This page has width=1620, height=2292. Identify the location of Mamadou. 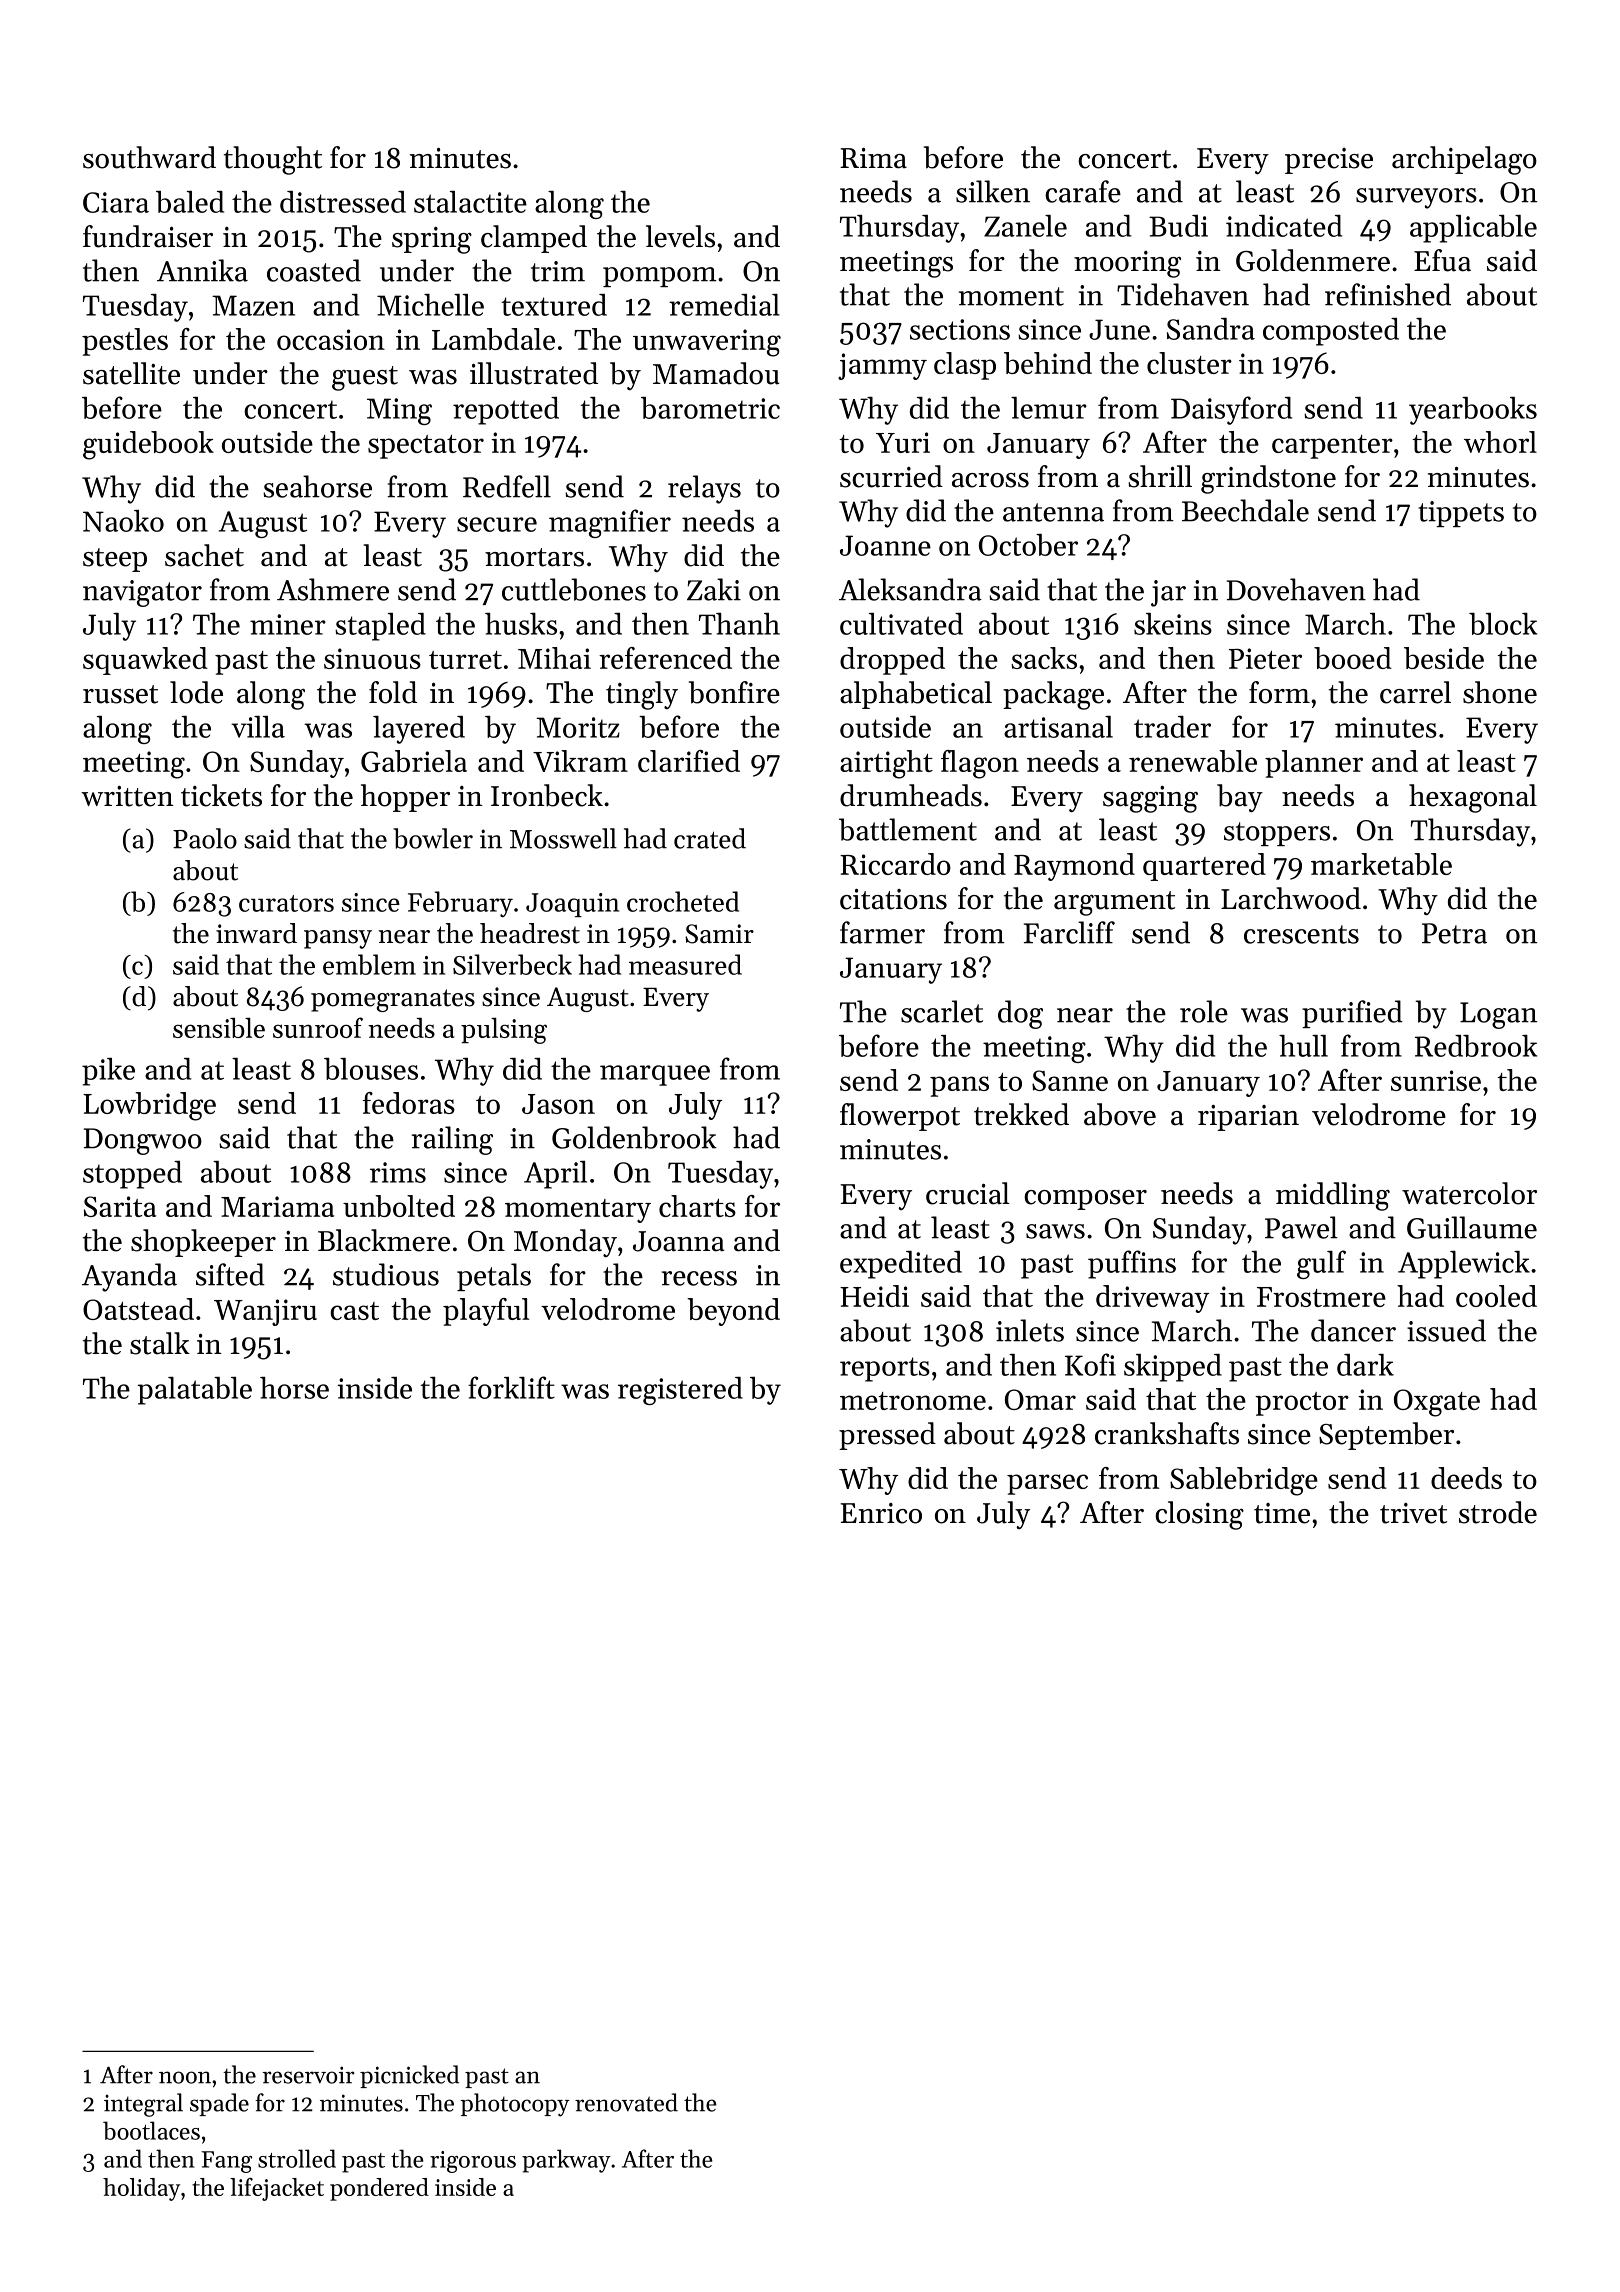
(716, 373).
